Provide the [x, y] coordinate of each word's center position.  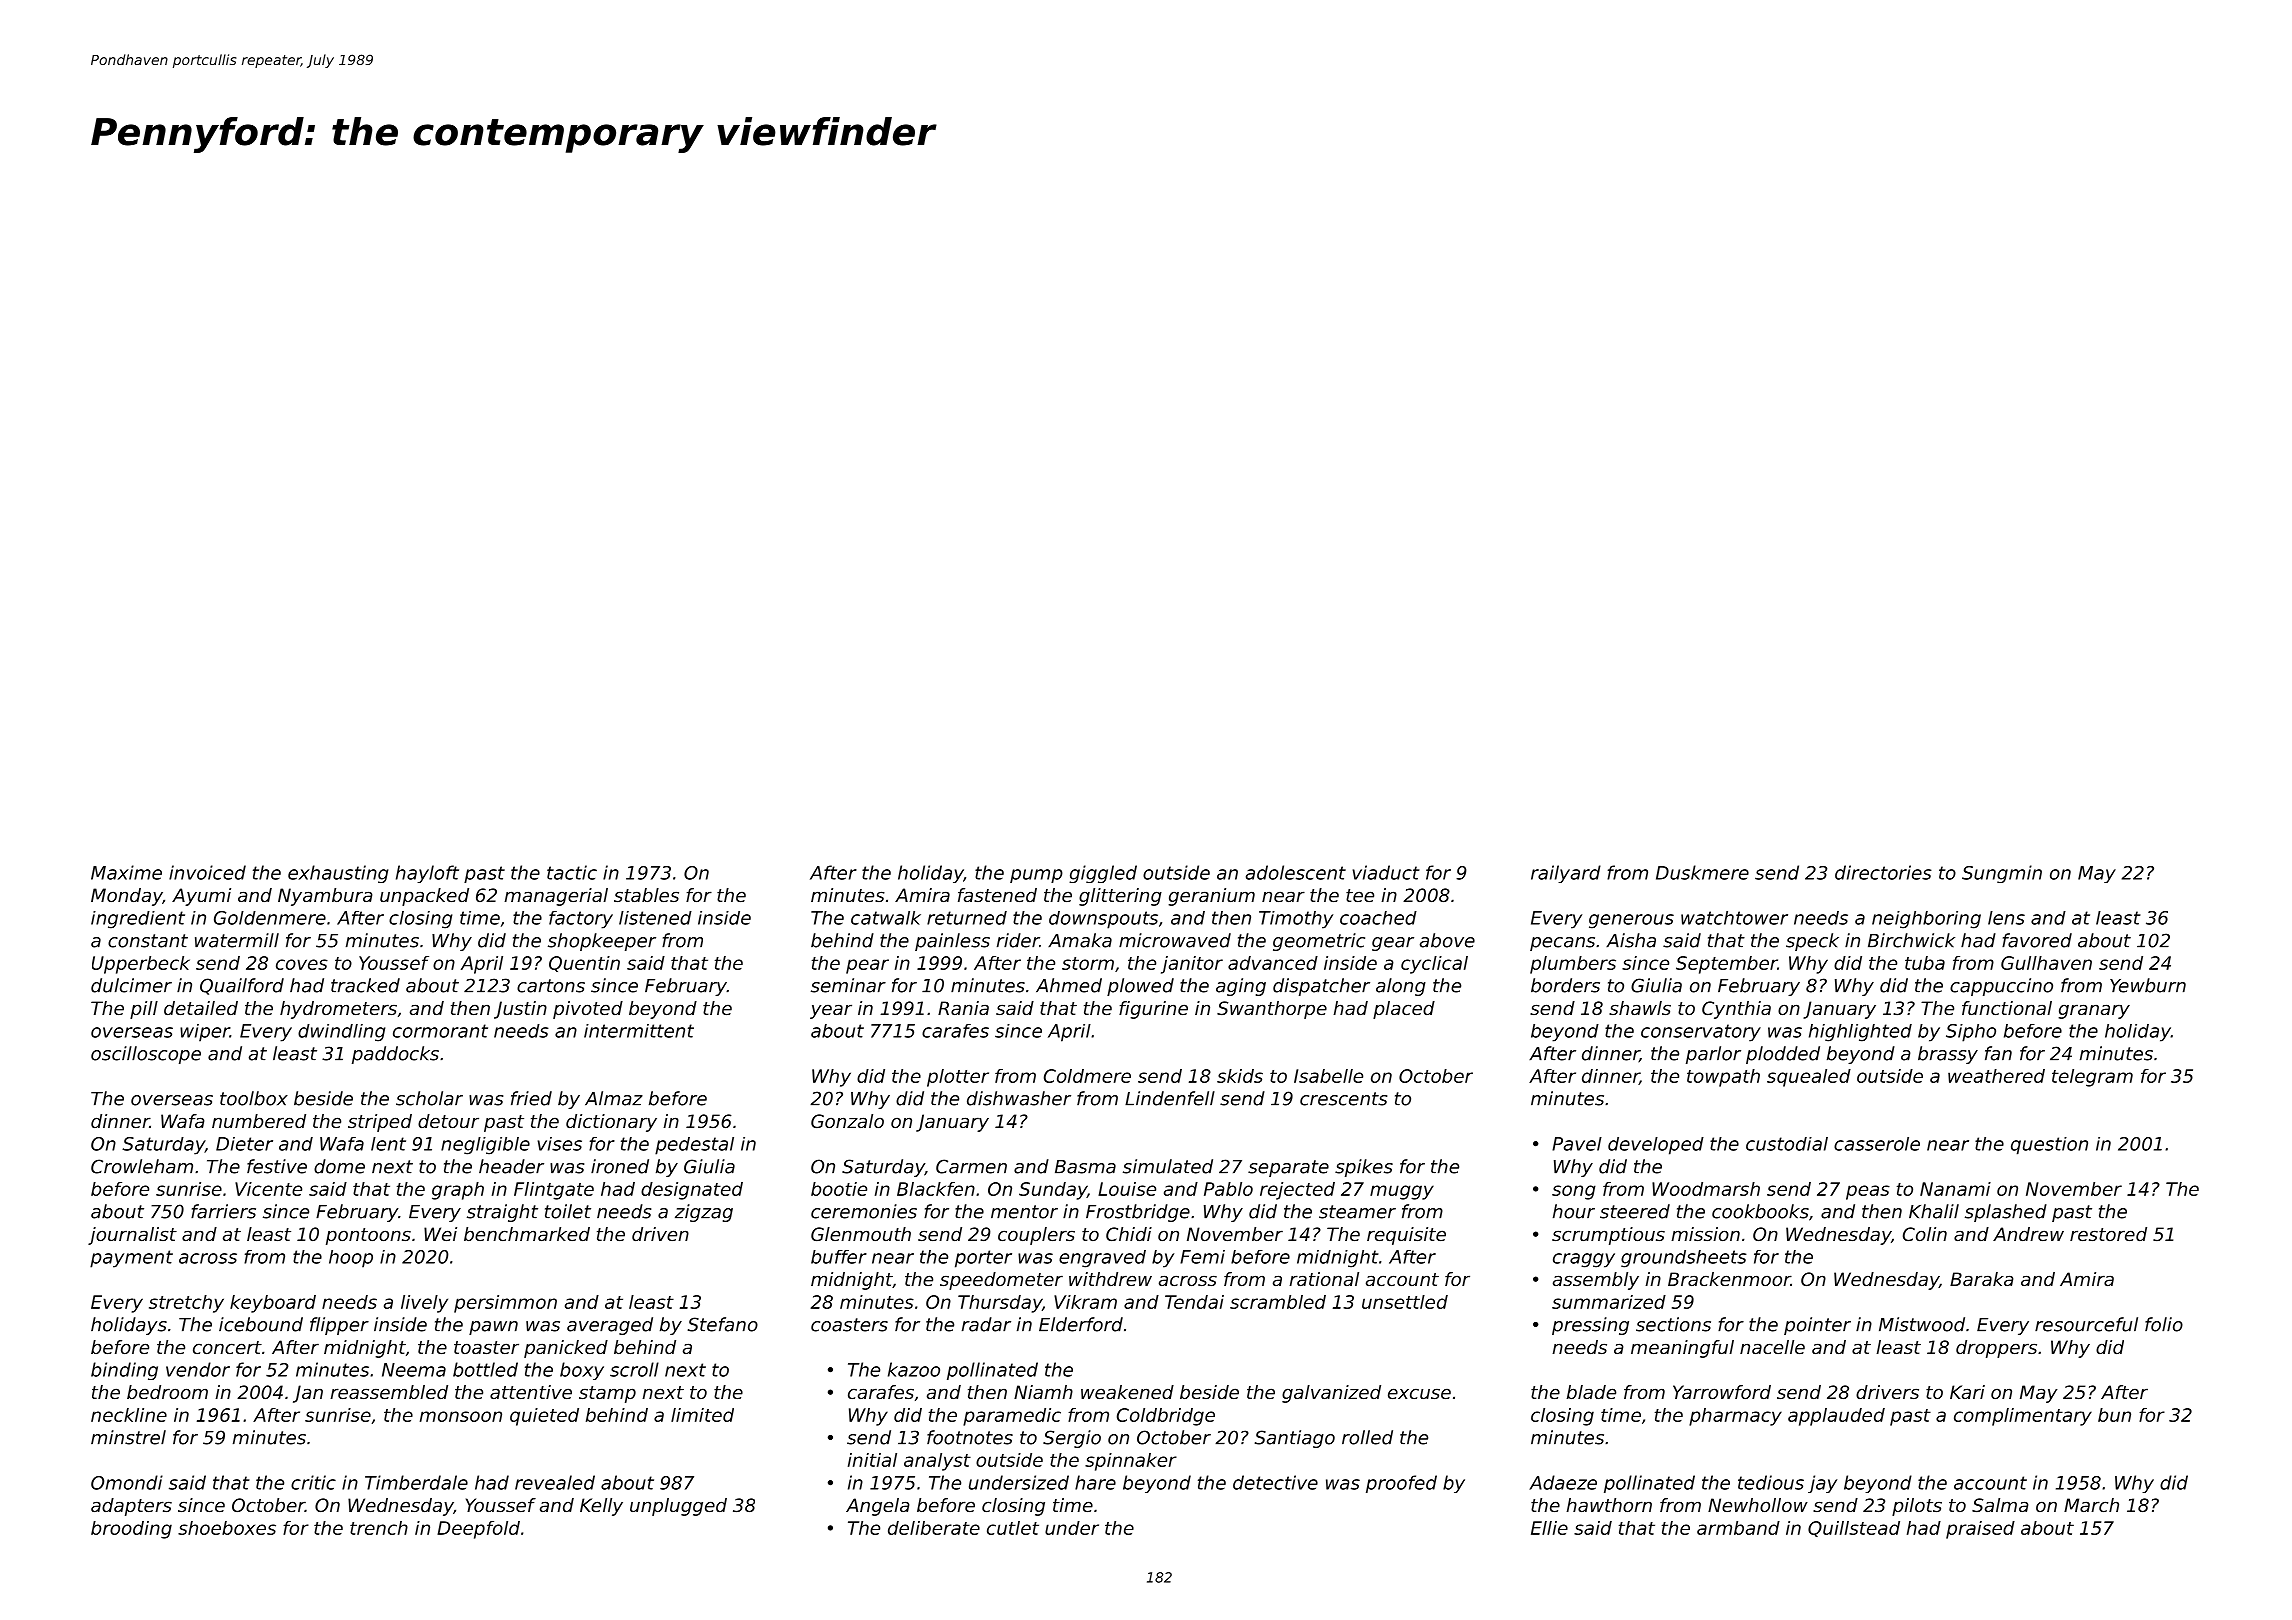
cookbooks [1760, 1211]
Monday [127, 897]
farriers [223, 1211]
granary [2094, 1011]
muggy [1402, 1192]
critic [313, 1482]
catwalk [886, 918]
